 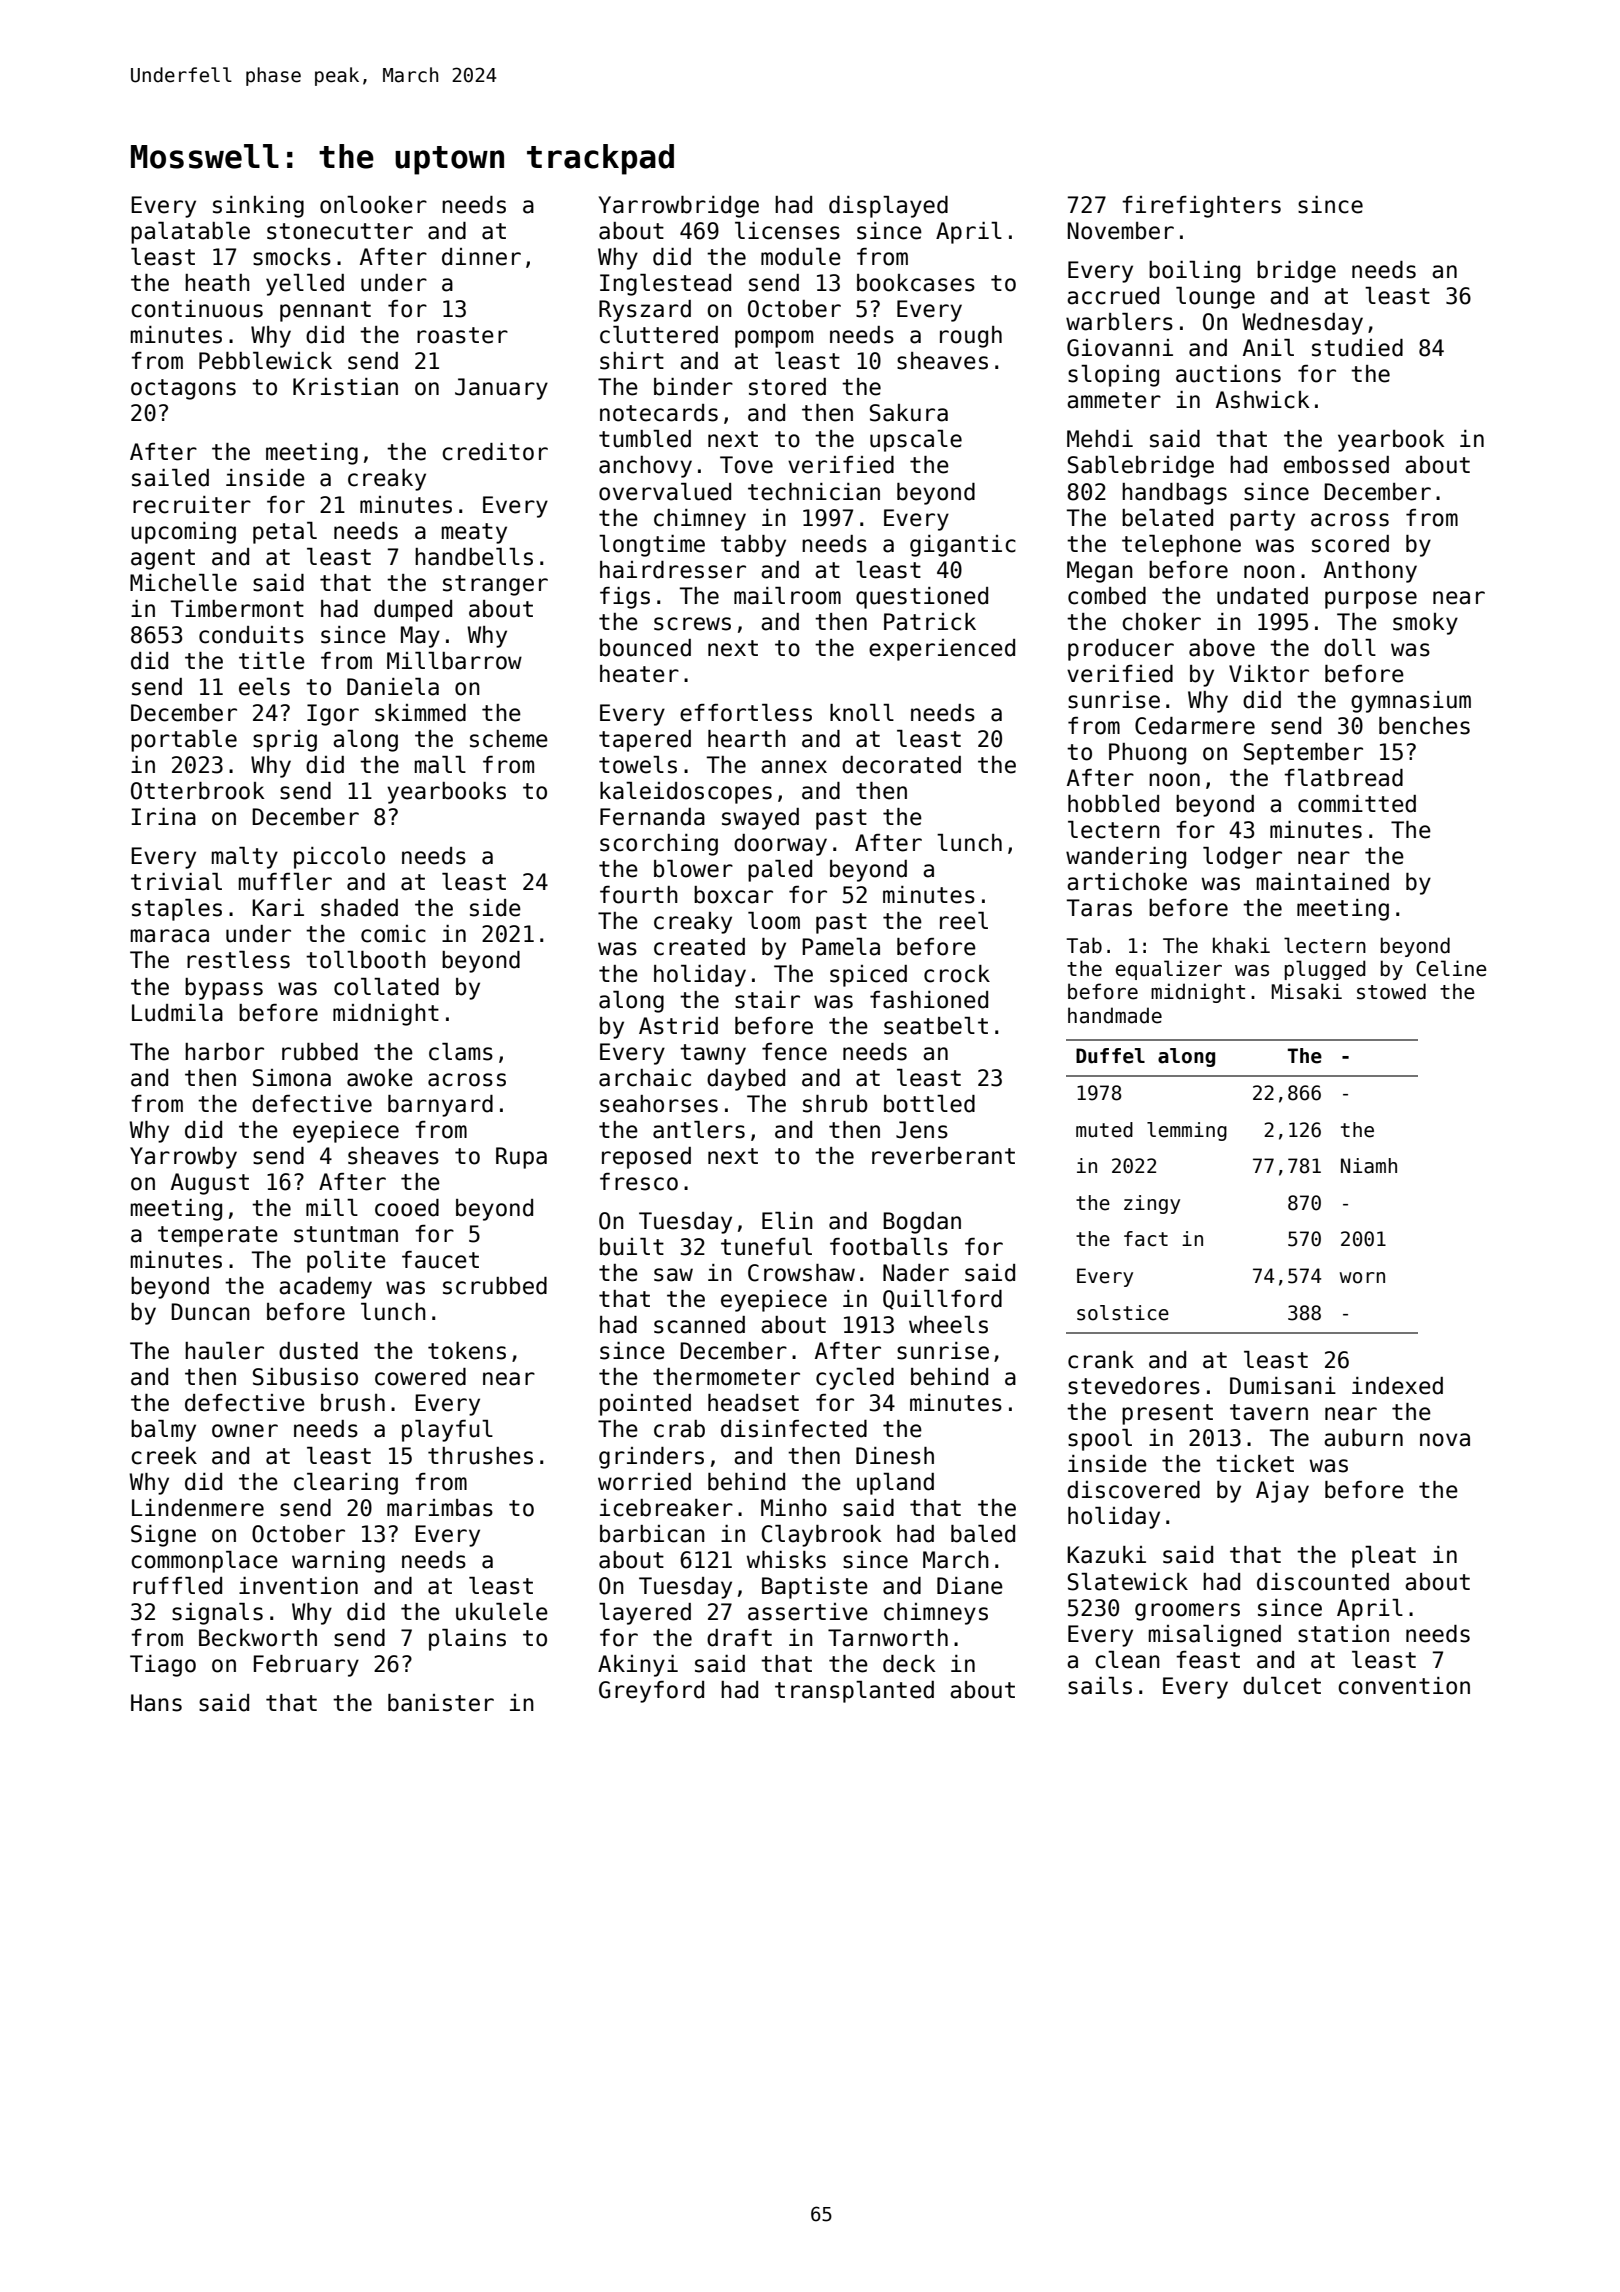 What do you see at coordinates (1201, 207) in the document?
I see `firefighters` at bounding box center [1201, 207].
